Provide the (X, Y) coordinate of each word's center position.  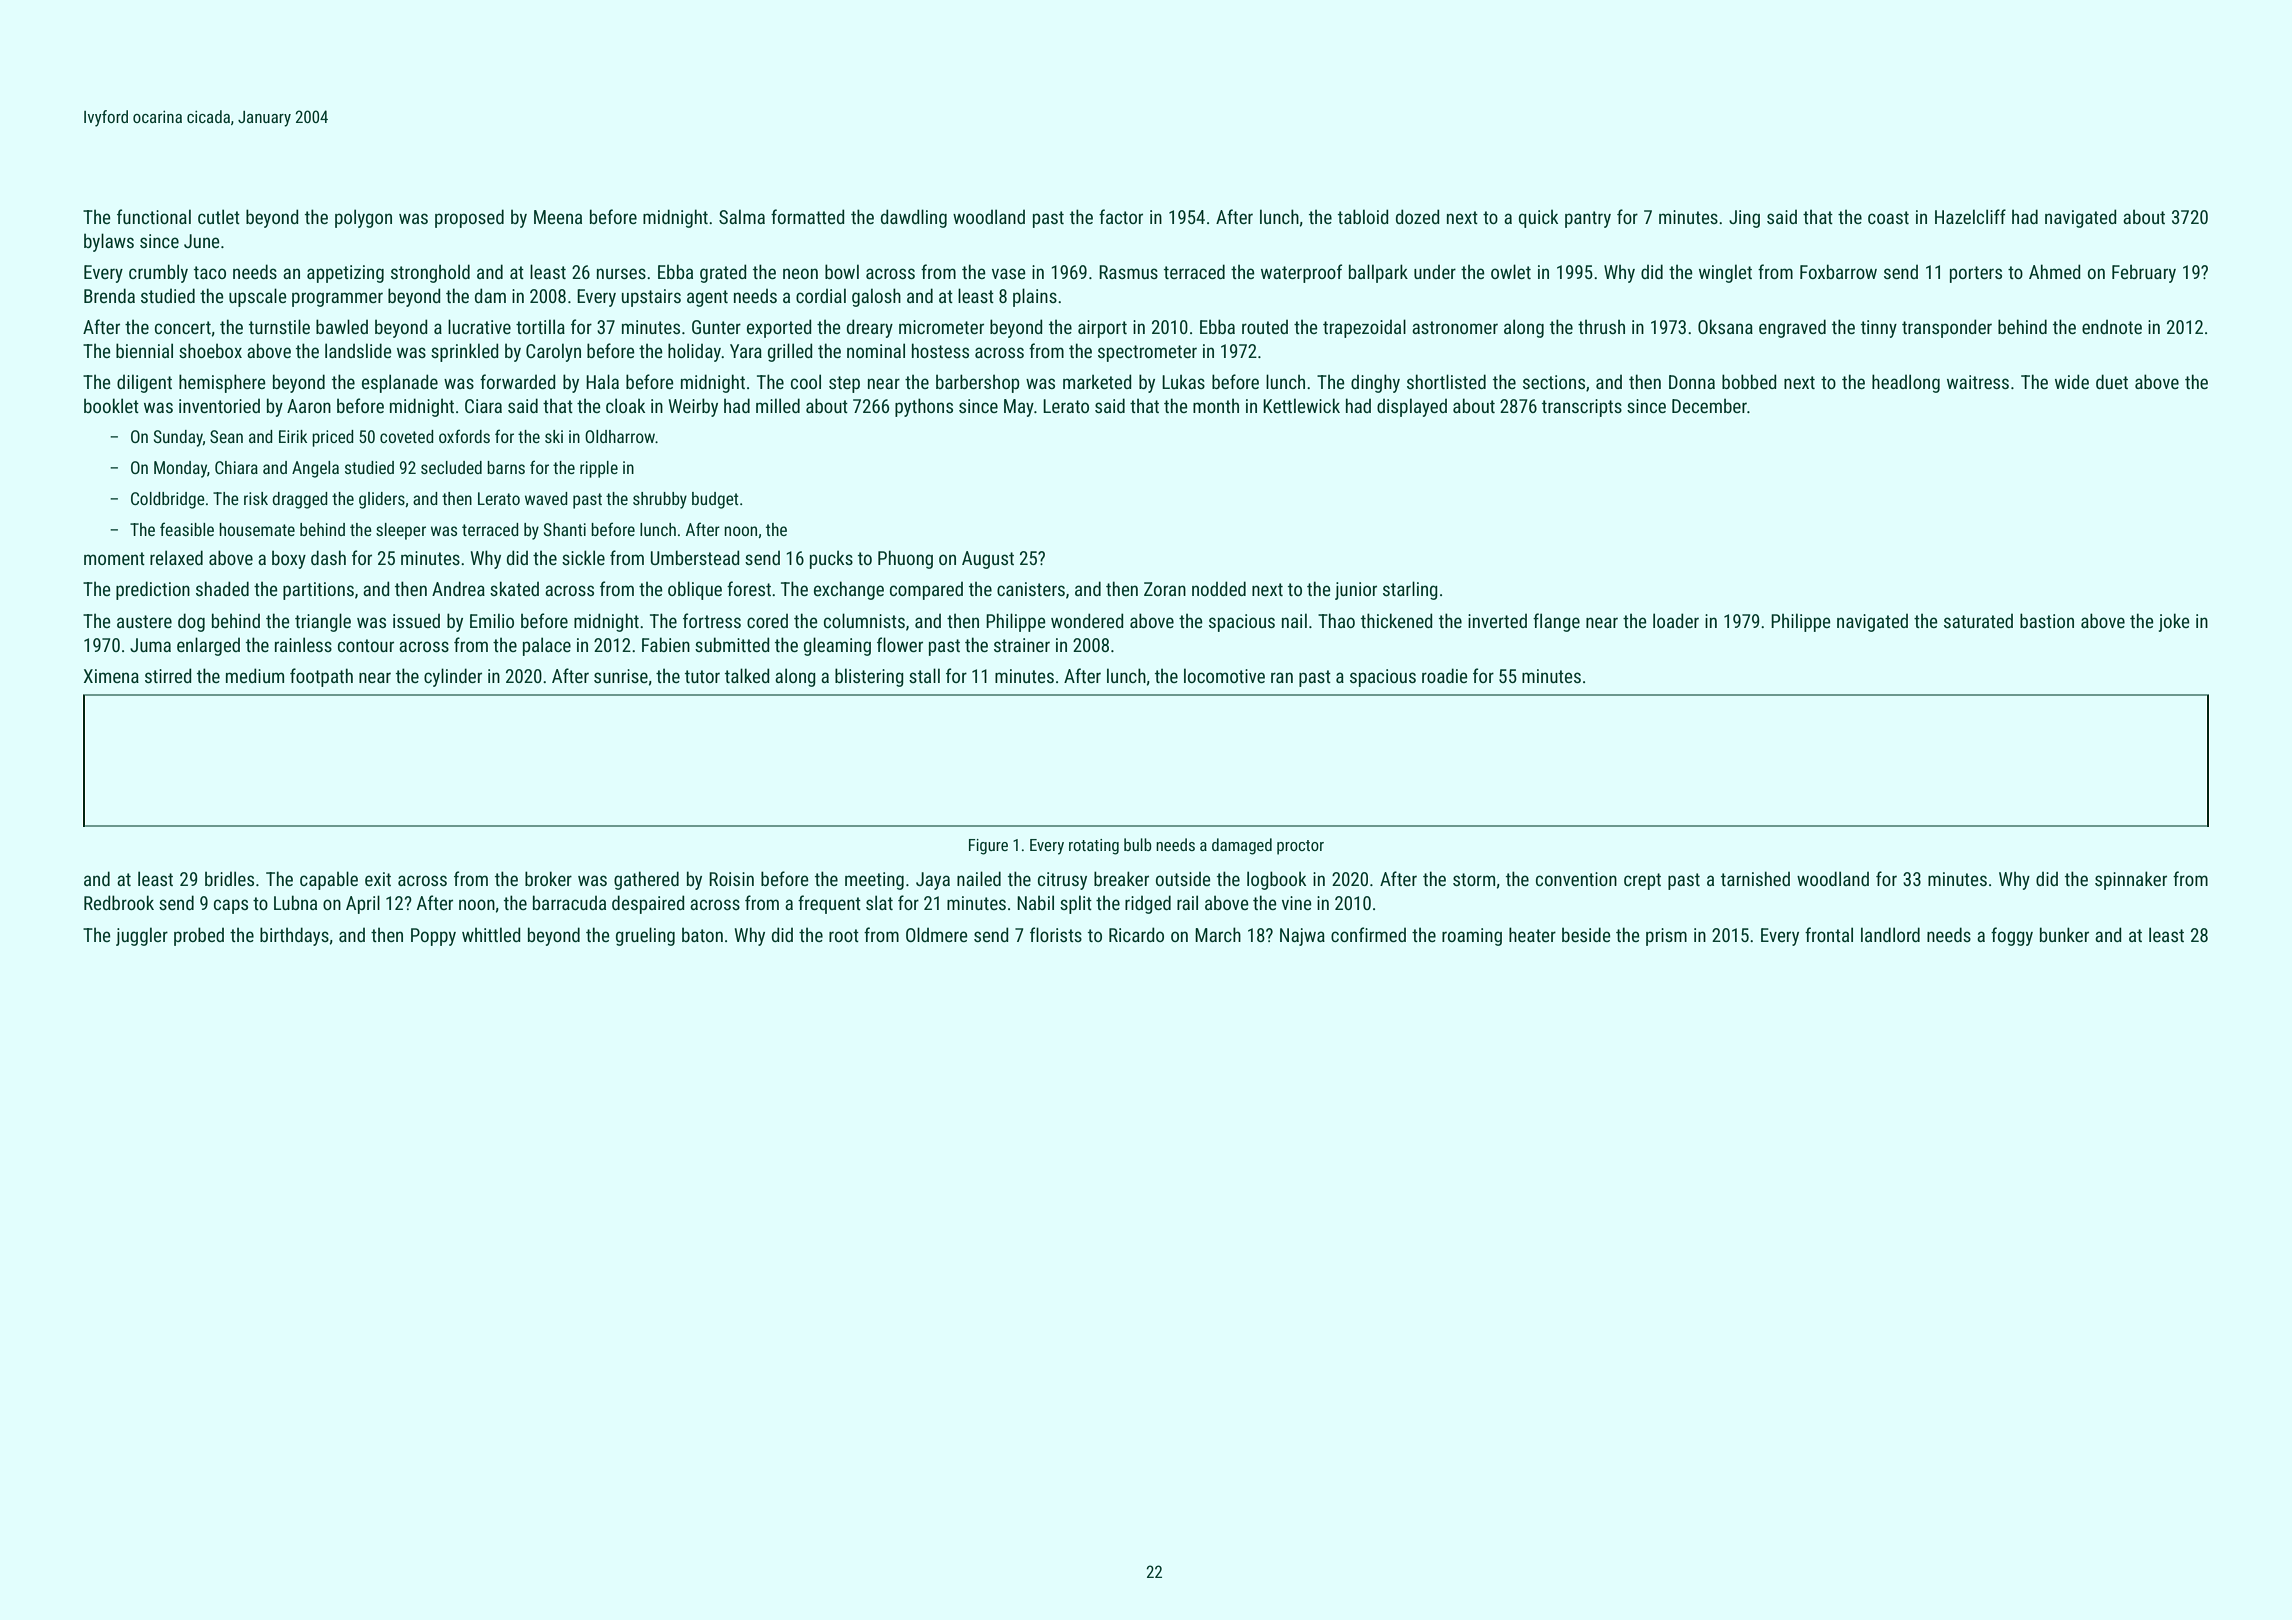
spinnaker (2131, 880)
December (1709, 405)
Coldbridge (168, 500)
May (1019, 408)
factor (1121, 216)
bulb (1138, 844)
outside (1183, 879)
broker (548, 878)
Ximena (111, 676)
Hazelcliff (1970, 216)
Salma (742, 216)
